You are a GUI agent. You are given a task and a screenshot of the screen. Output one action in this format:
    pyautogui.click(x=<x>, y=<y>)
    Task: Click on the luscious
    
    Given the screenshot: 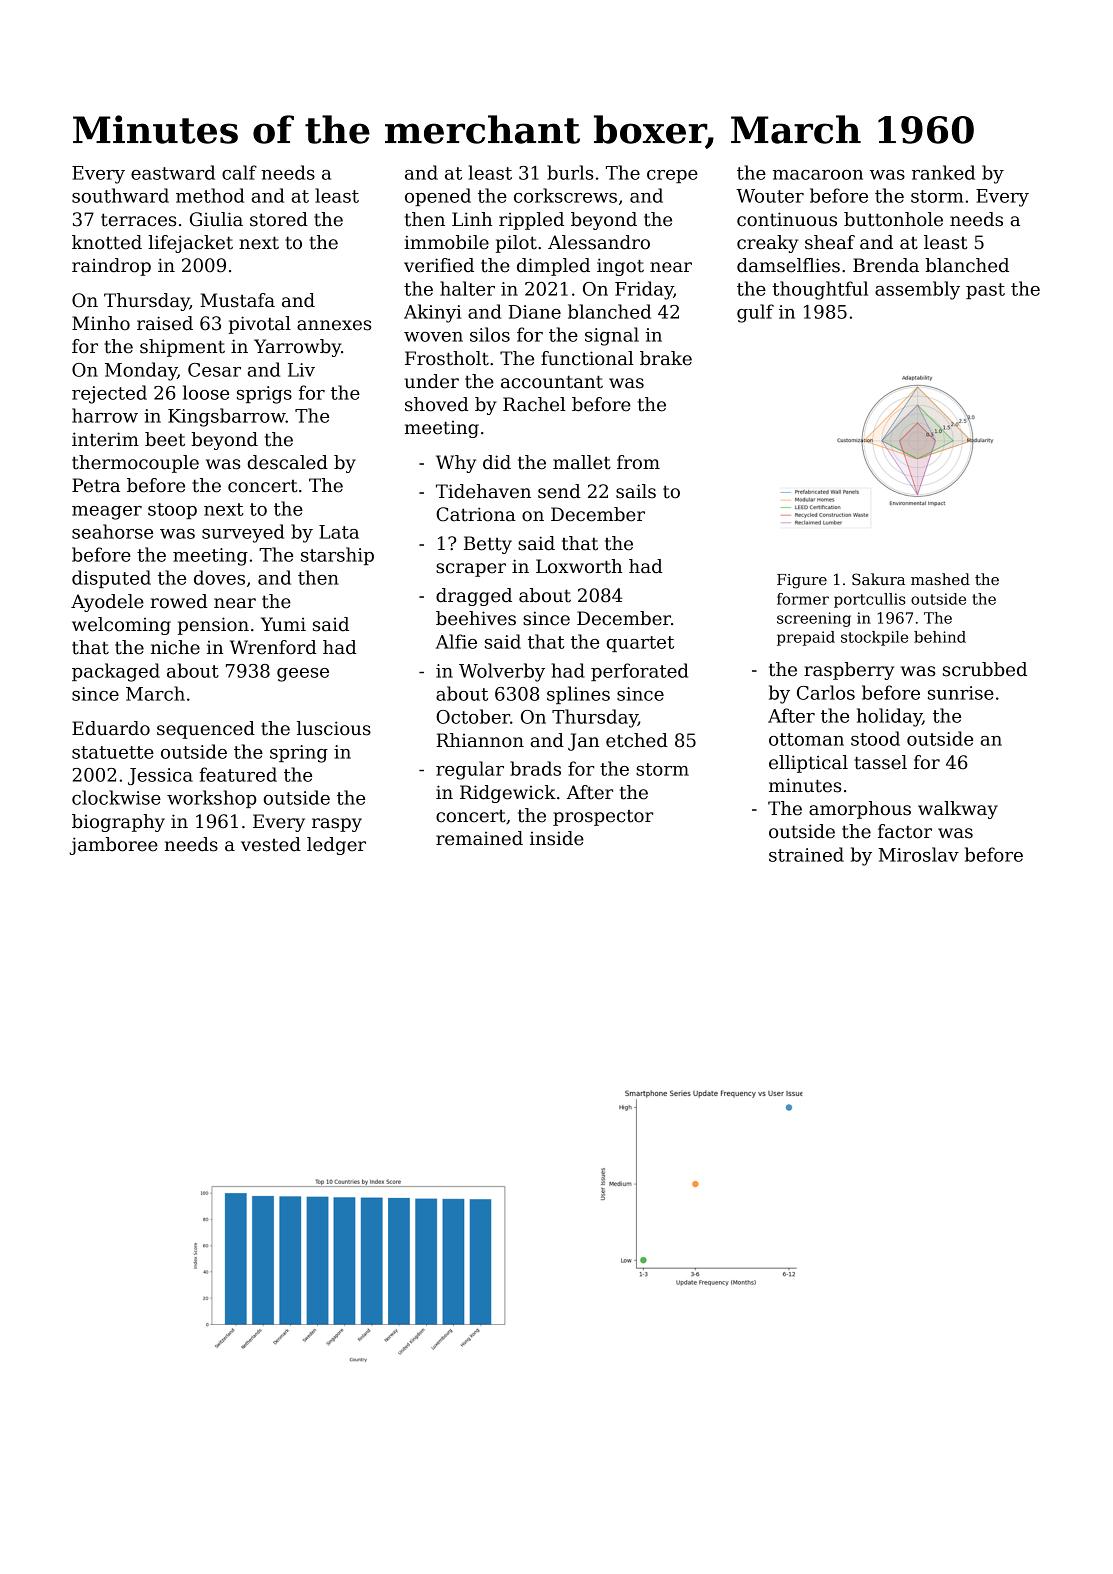 What is the action you would take?
    pyautogui.click(x=334, y=728)
